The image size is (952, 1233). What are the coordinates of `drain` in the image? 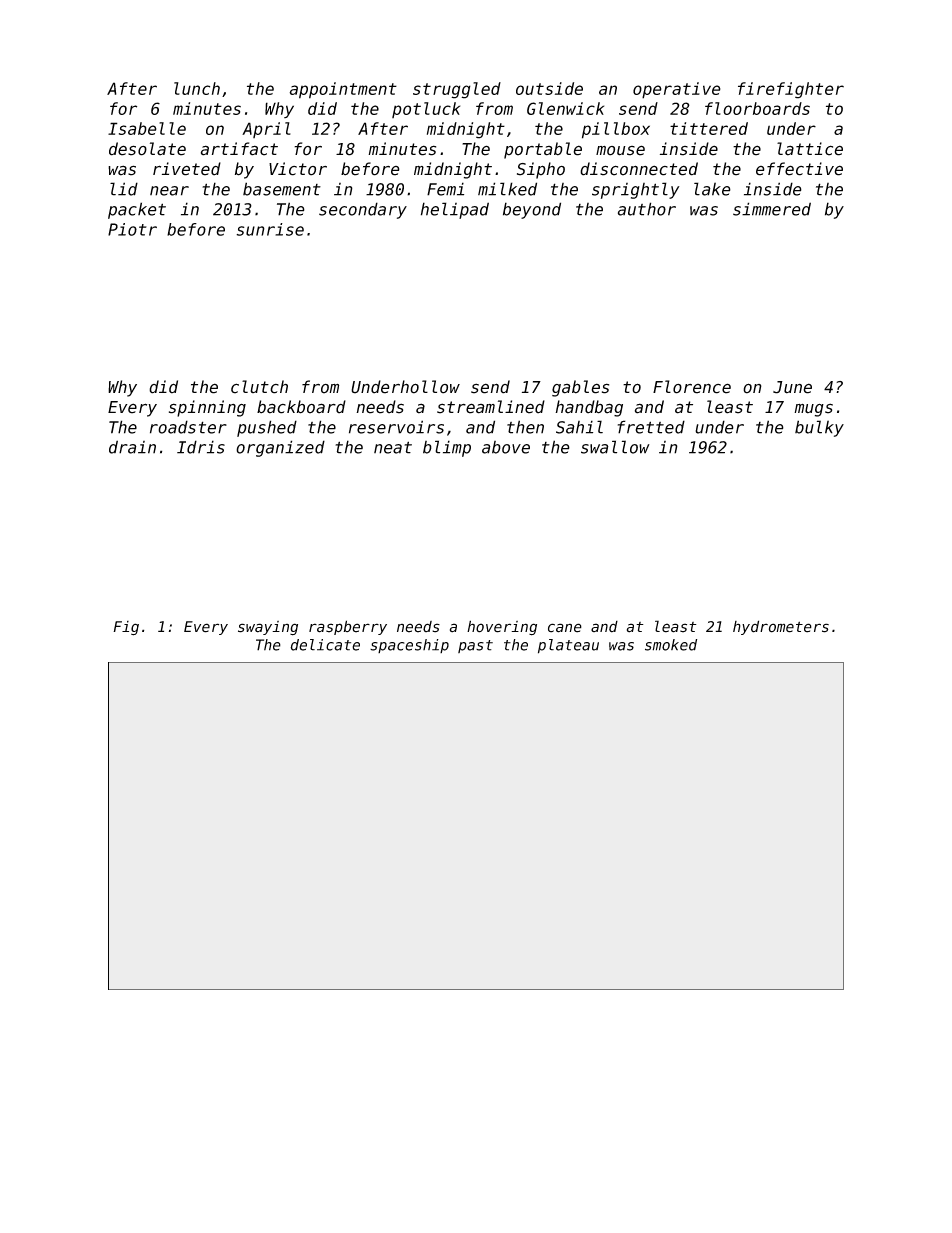 It's located at (132, 447).
